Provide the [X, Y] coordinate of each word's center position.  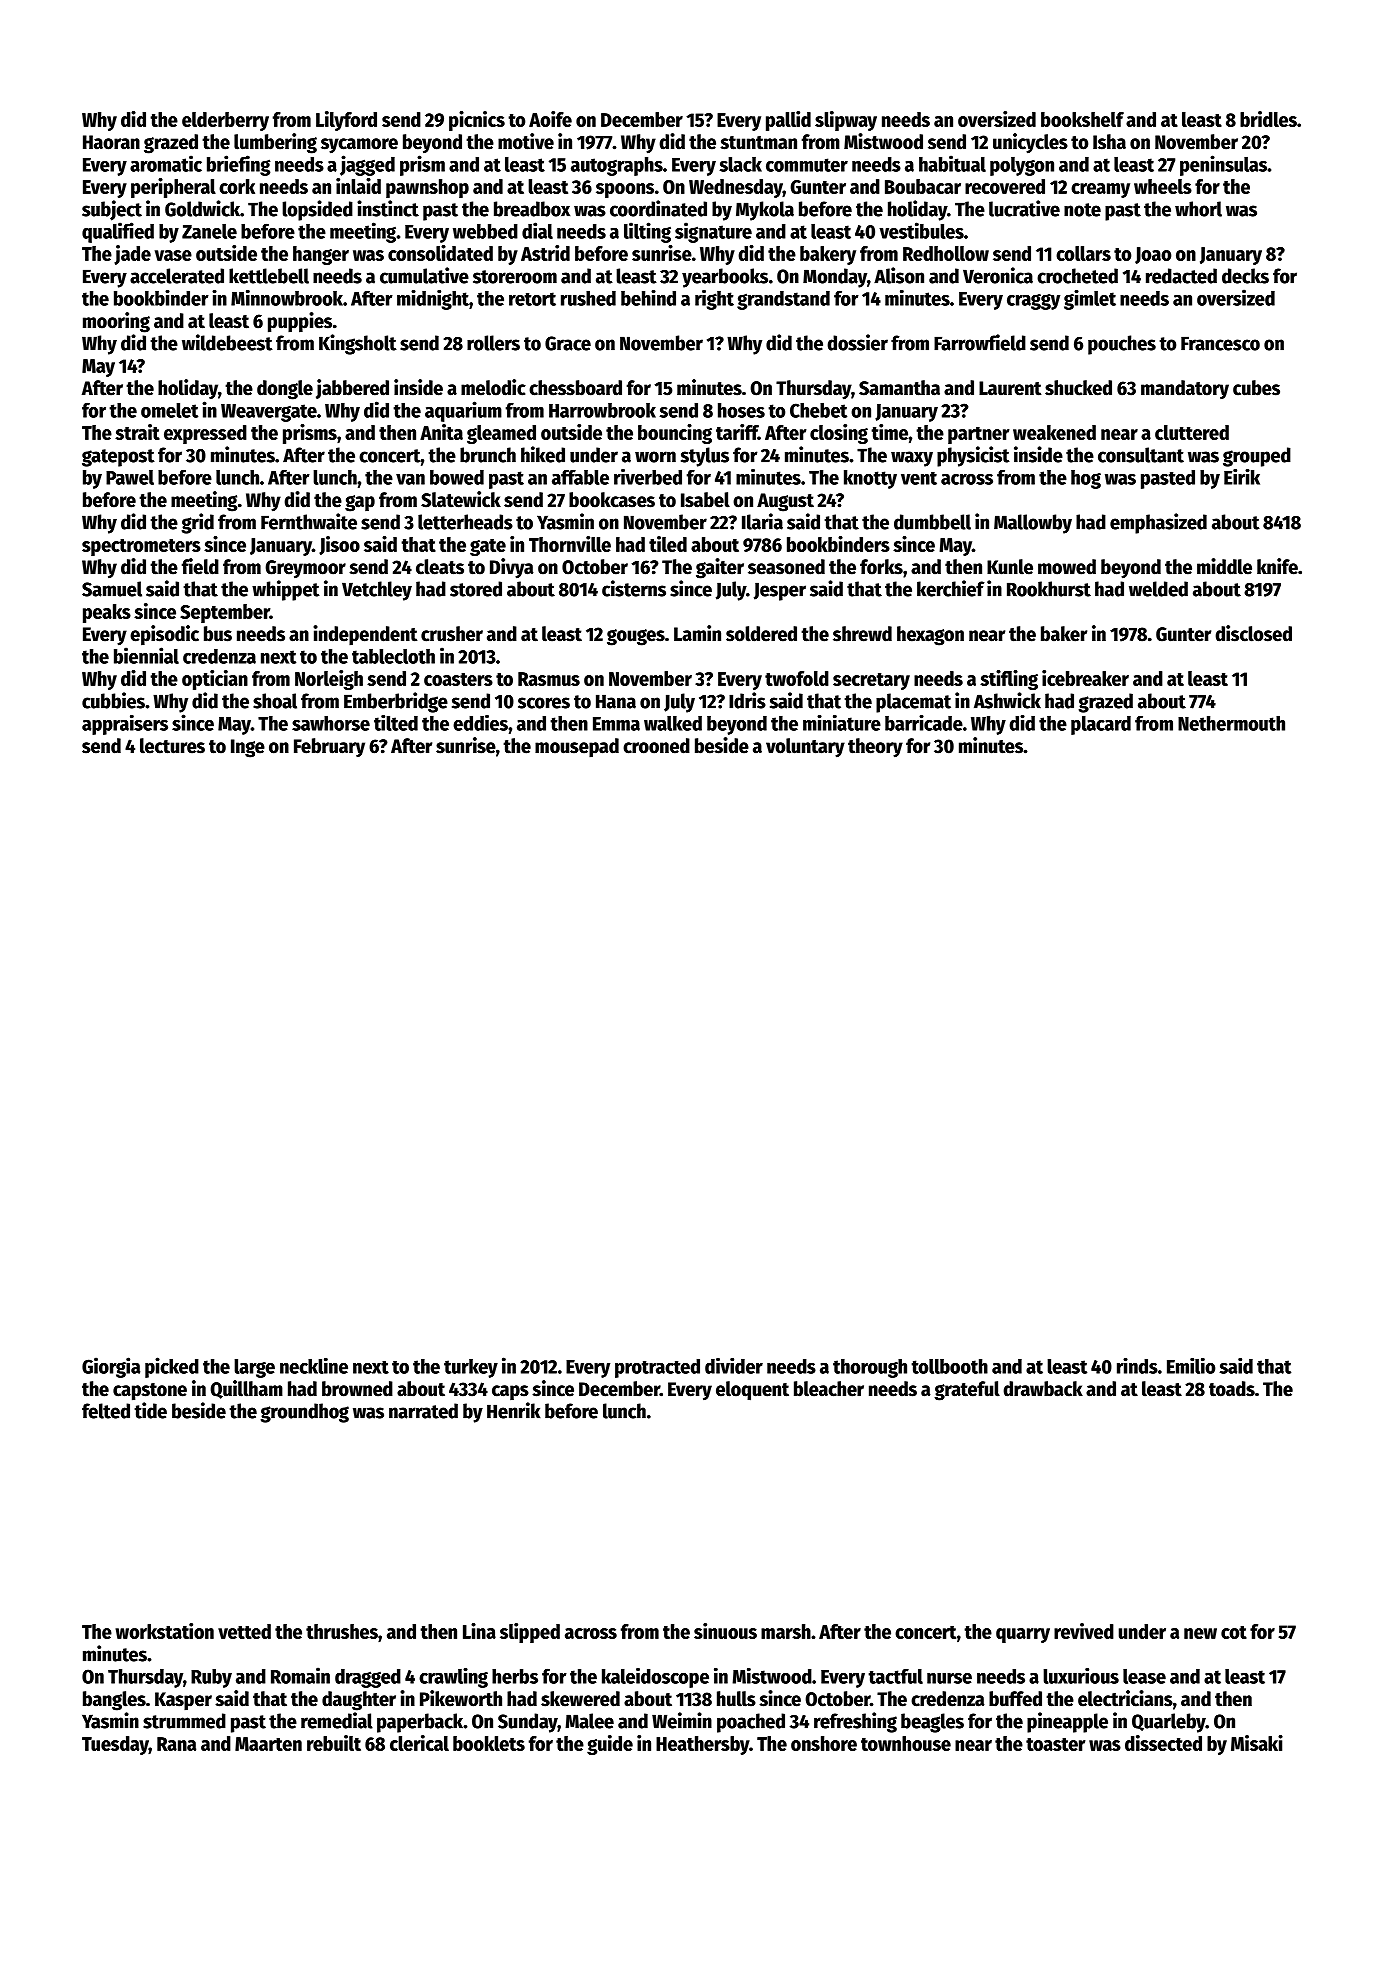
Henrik [513, 1410]
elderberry [225, 121]
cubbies [113, 700]
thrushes [342, 1631]
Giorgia [111, 1367]
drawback [1043, 1389]
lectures [172, 746]
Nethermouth [1231, 723]
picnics [477, 121]
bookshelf [1082, 119]
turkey [471, 1368]
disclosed [1253, 633]
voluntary [805, 748]
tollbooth [949, 1366]
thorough [870, 1368]
